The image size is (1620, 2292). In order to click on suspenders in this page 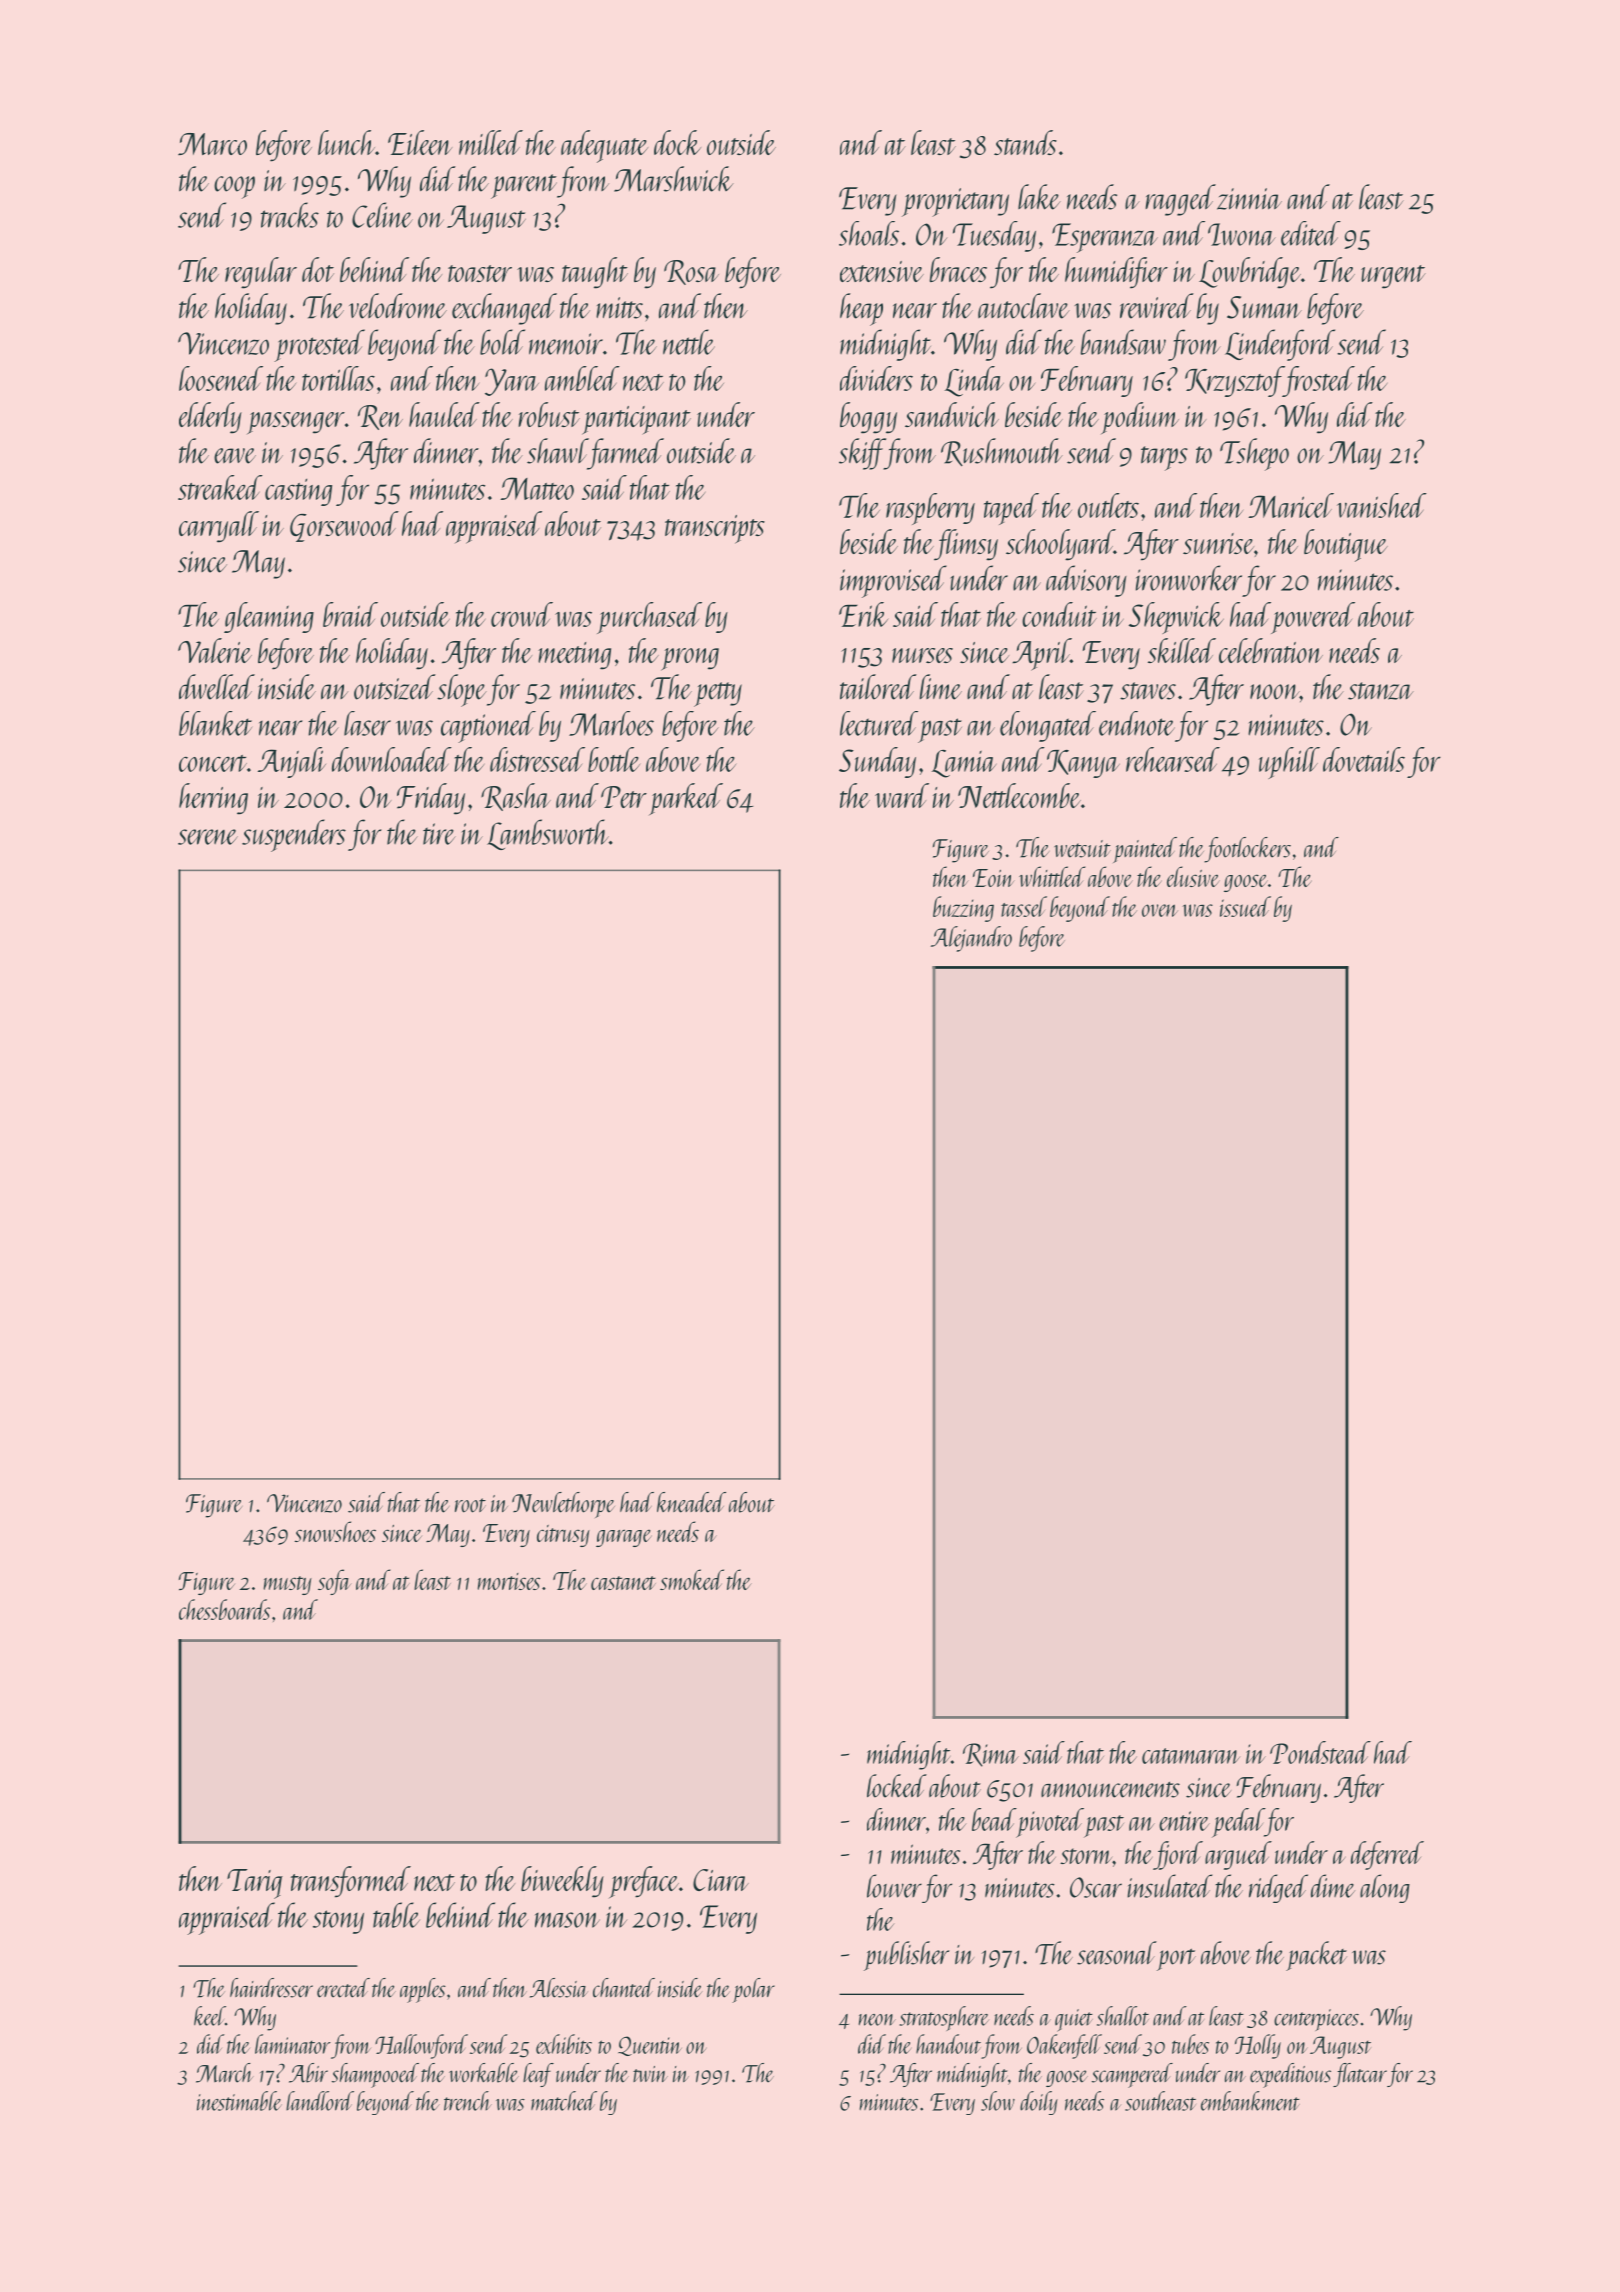, I will do `click(294, 835)`.
